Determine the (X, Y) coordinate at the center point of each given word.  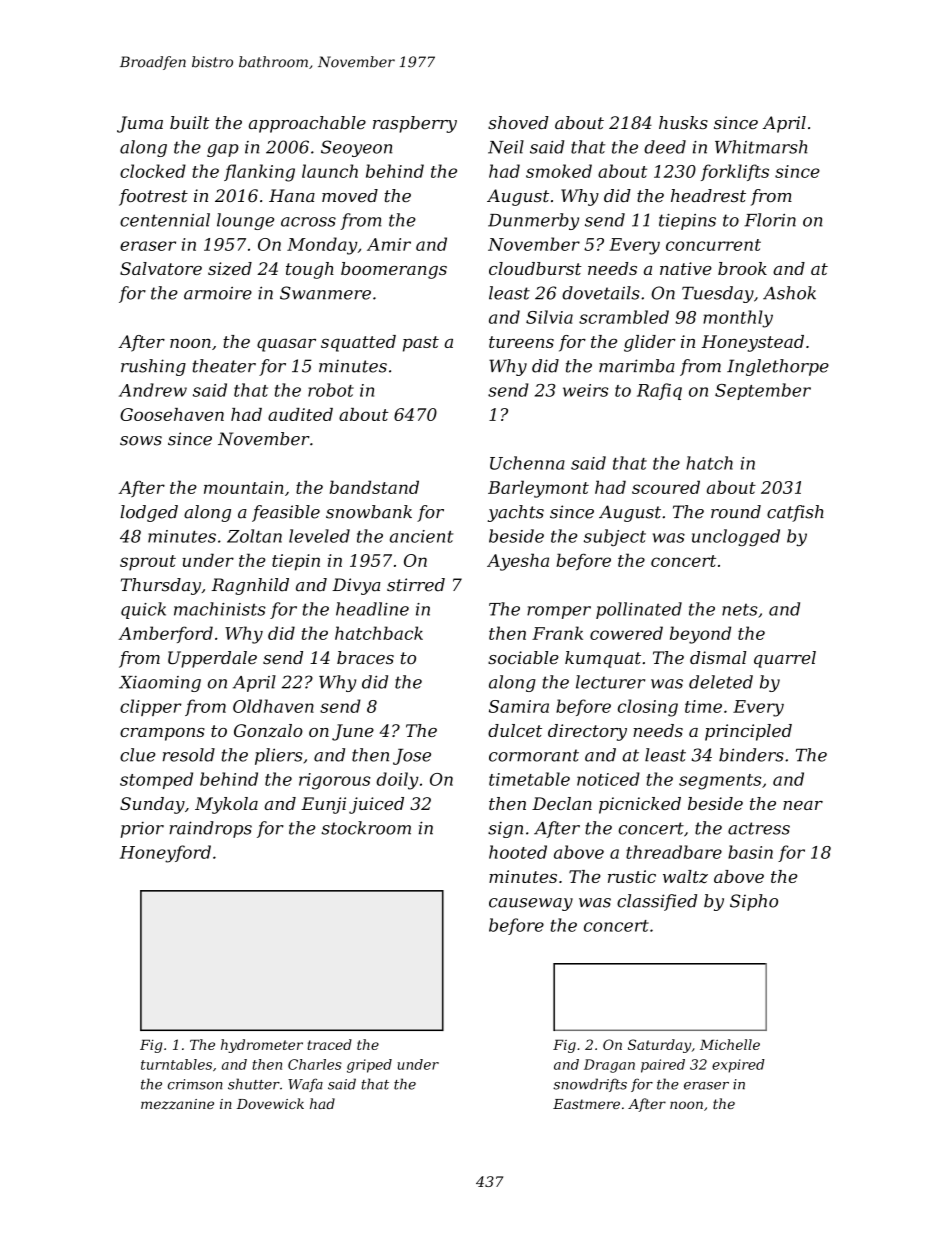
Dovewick (270, 1103)
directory (587, 732)
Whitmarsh (761, 147)
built (189, 122)
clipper (150, 707)
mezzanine (177, 1104)
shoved (518, 122)
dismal (718, 657)
